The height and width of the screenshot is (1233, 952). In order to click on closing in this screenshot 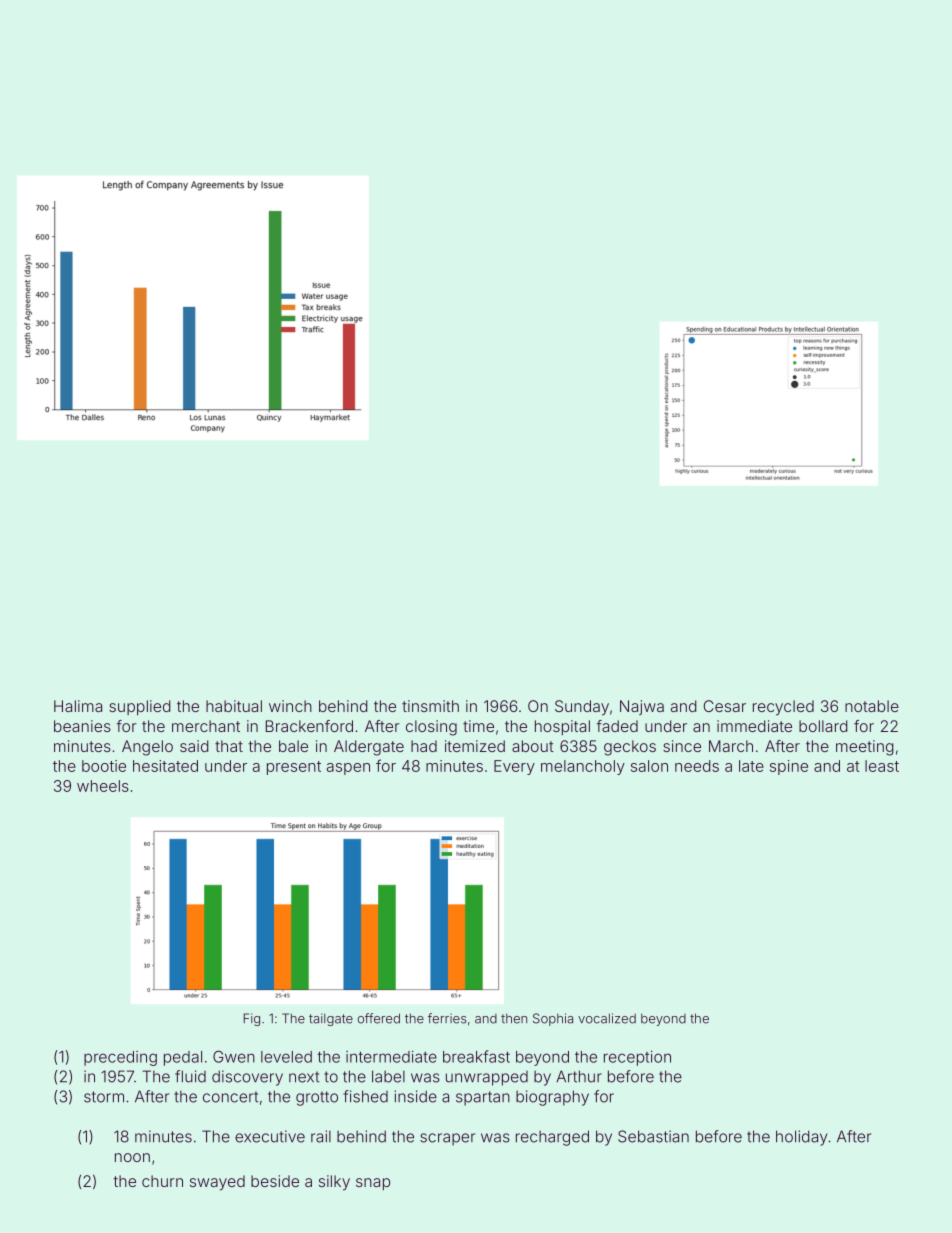, I will do `click(431, 728)`.
